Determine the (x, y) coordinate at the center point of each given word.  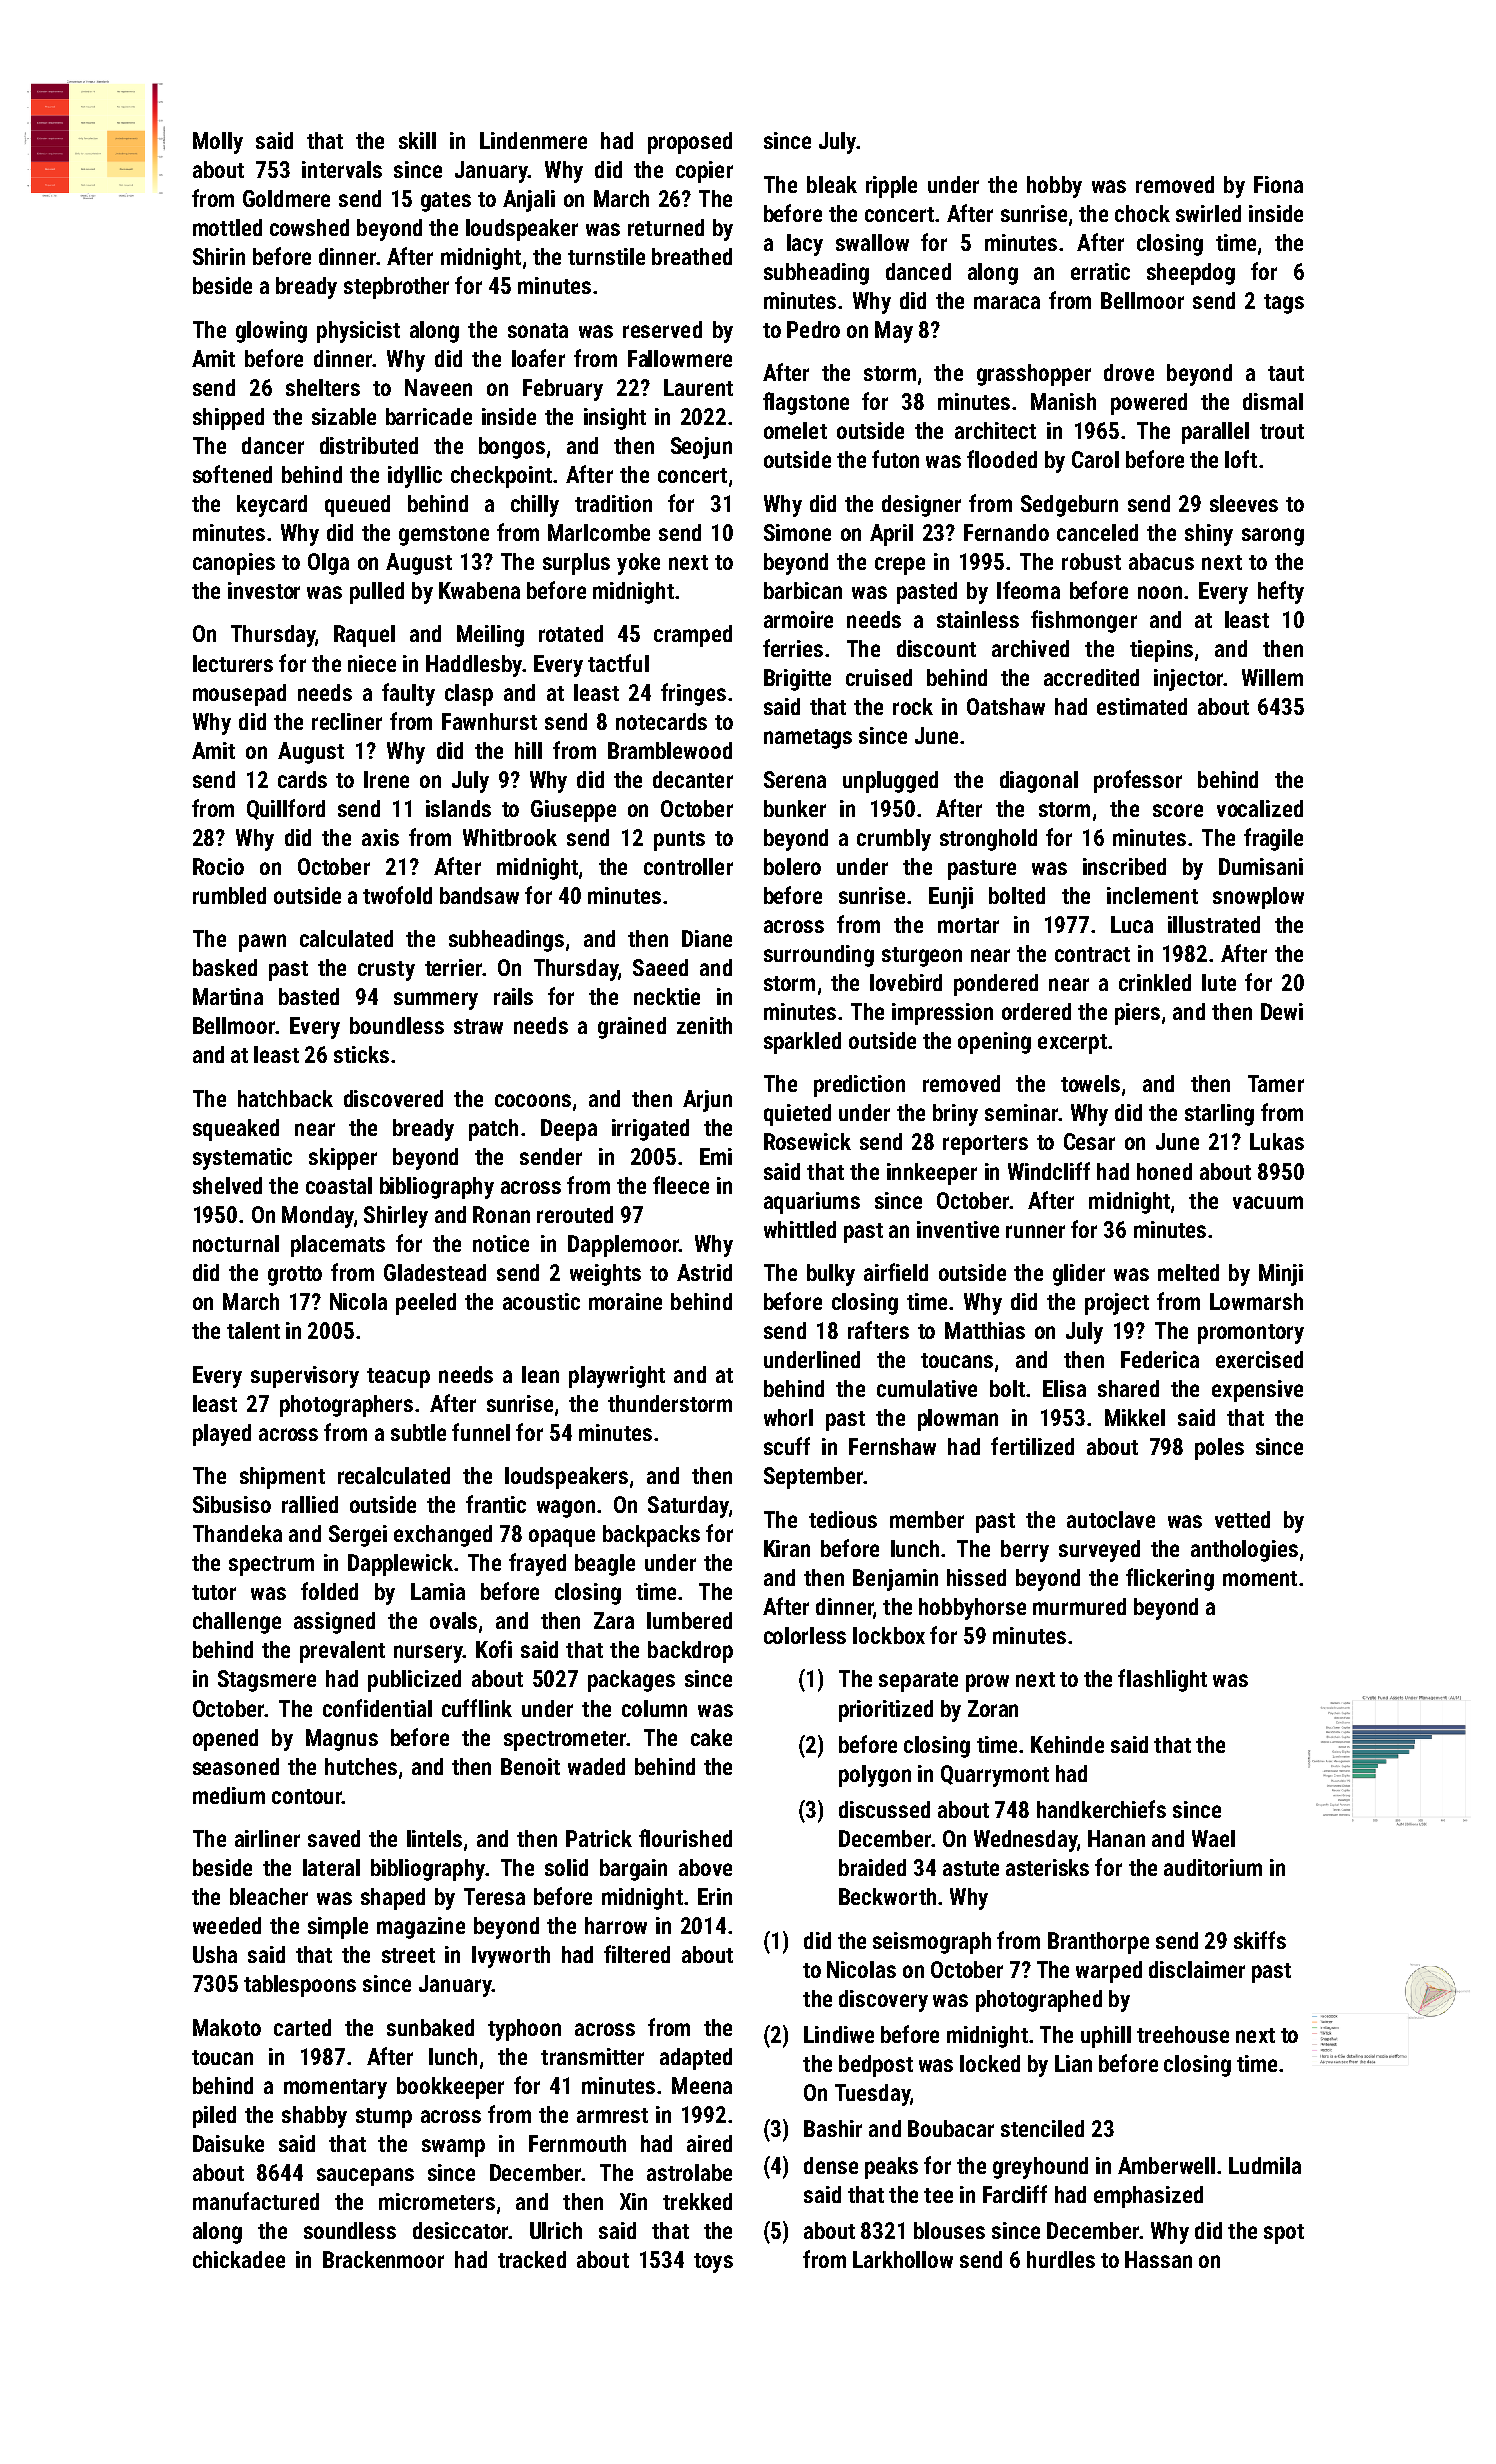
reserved (662, 329)
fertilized (1032, 1446)
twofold (397, 895)
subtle (418, 1432)
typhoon (524, 2030)
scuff (787, 1446)
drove (1129, 372)
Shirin (219, 256)
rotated (571, 633)
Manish (1063, 401)
